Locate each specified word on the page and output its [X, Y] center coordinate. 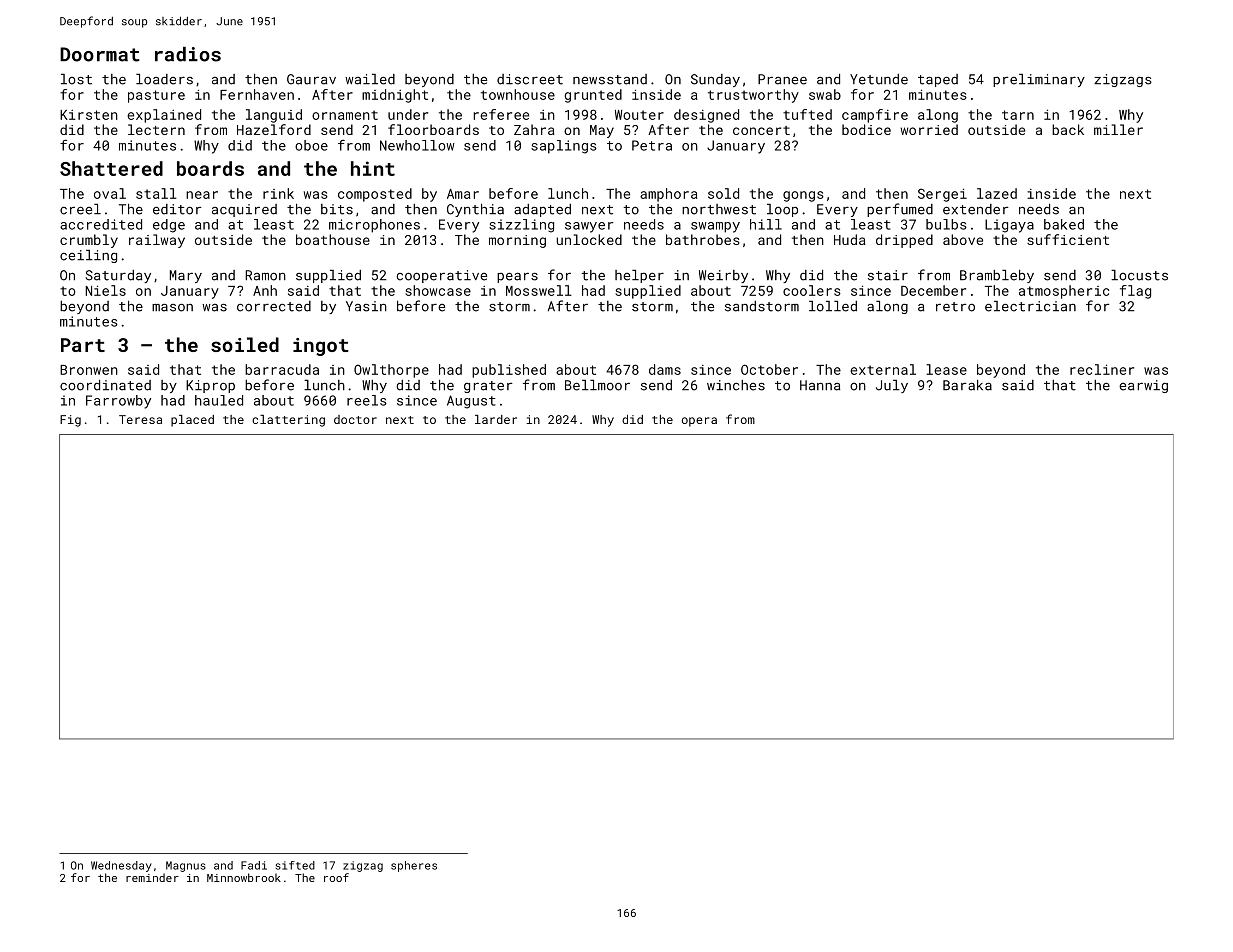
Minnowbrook [244, 877]
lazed [997, 193]
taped [938, 80]
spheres [414, 866]
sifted [295, 865]
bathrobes [703, 239]
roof [336, 877]
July [892, 386]
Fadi [254, 865]
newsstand [610, 79]
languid [274, 116]
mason [172, 307]
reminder [152, 877]
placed [192, 421]
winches [736, 385]
